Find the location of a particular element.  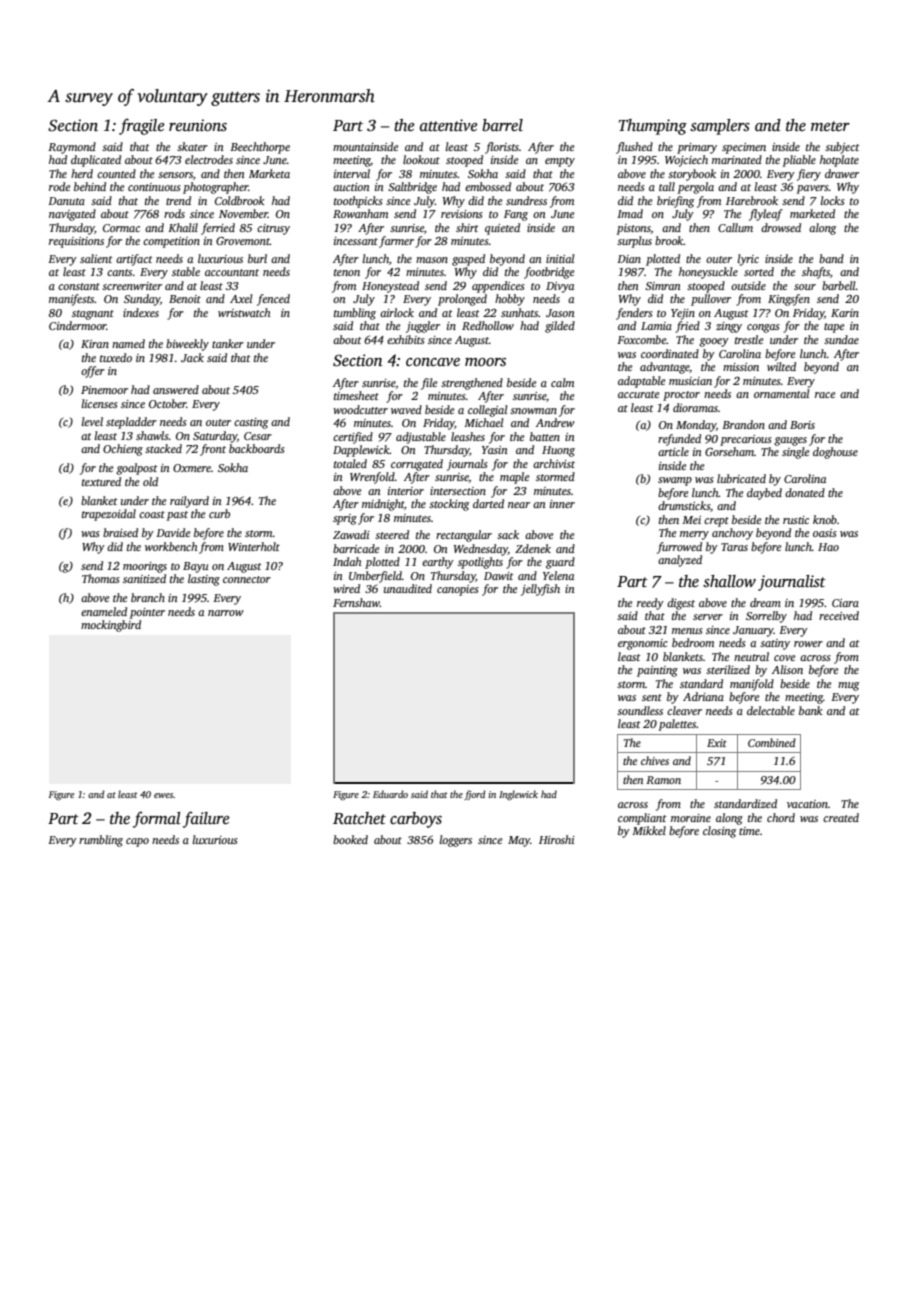

booked is located at coordinates (350, 839).
